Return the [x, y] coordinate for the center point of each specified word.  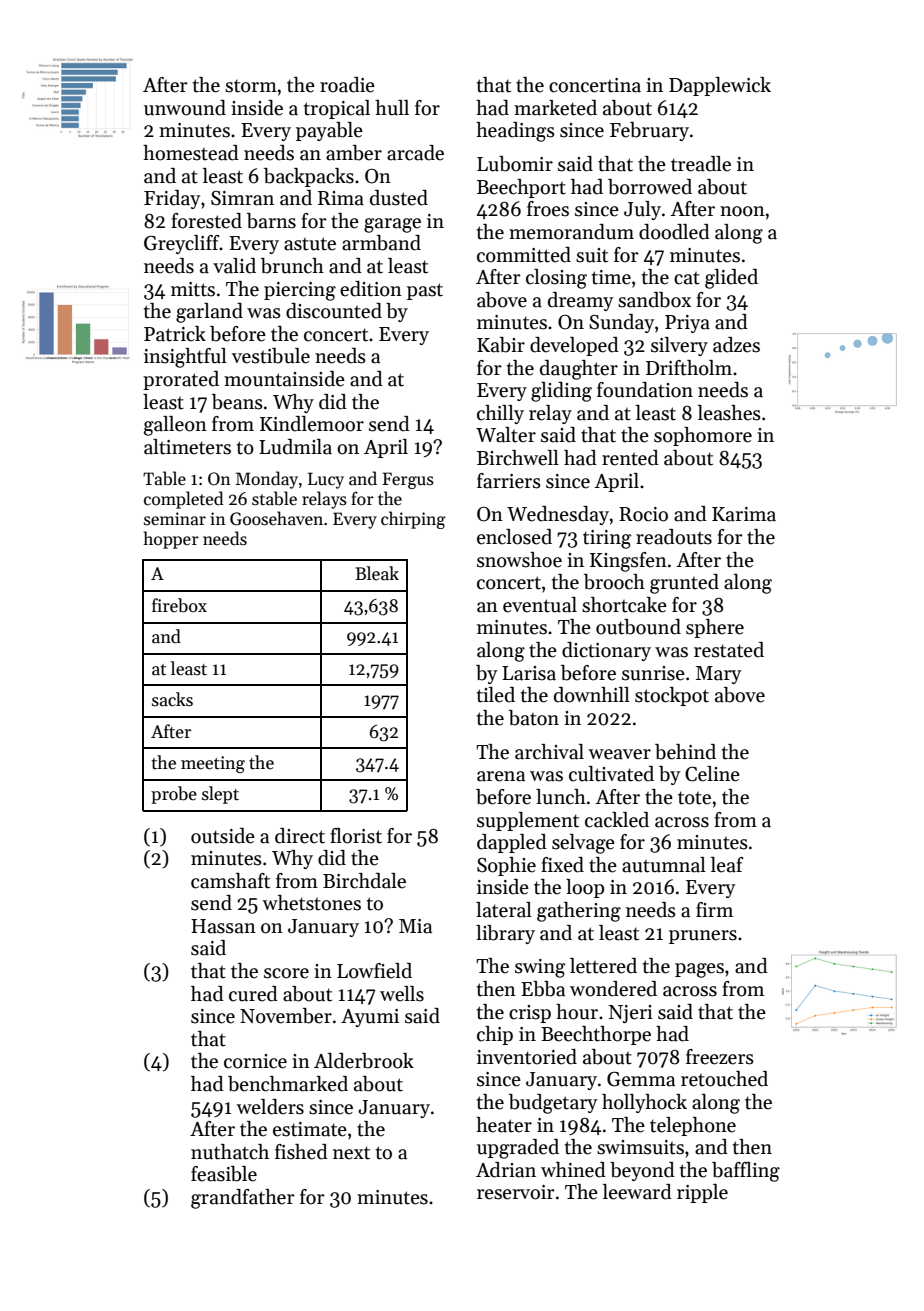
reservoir [516, 1192]
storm [251, 86]
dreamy [580, 301]
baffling [746, 1172]
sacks [172, 699]
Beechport [521, 188]
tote [694, 798]
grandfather [243, 1199]
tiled [496, 695]
